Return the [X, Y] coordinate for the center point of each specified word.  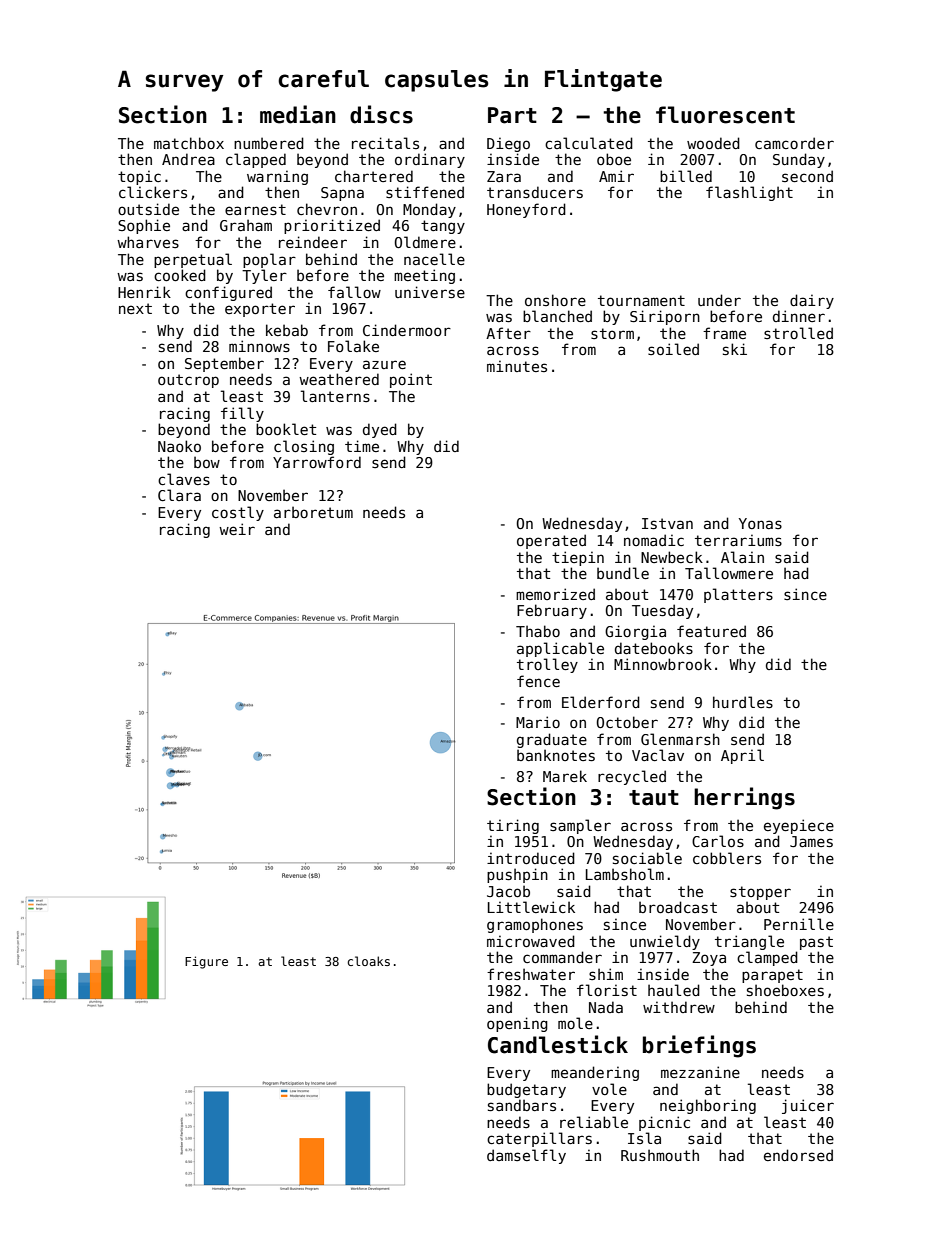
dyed [380, 430]
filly [242, 414]
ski [735, 349]
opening [517, 1024]
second [807, 176]
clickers [153, 192]
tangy [443, 227]
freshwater [531, 974]
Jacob [508, 891]
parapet [772, 976]
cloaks [369, 961]
